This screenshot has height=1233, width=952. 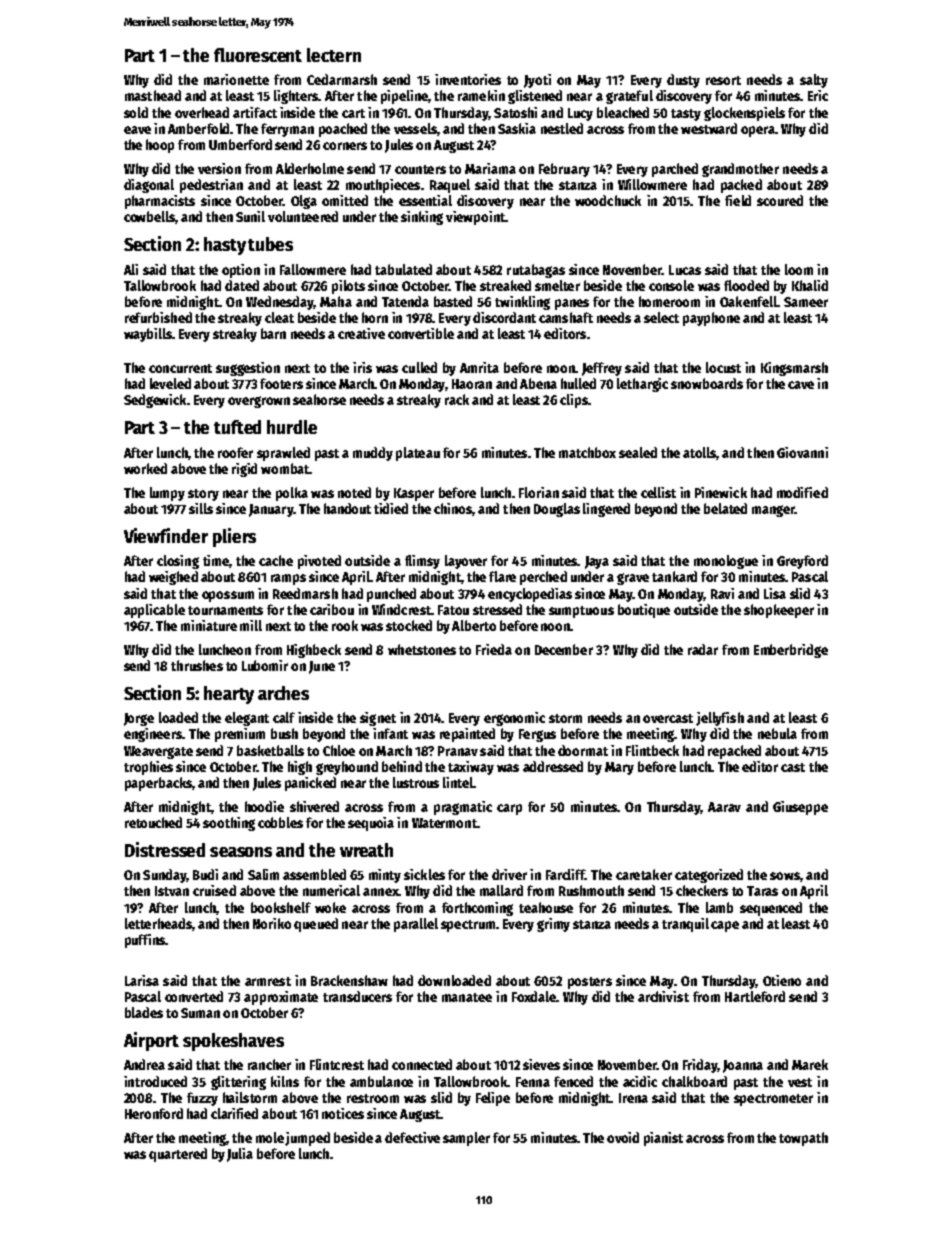 What do you see at coordinates (467, 997) in the screenshot?
I see `manatee` at bounding box center [467, 997].
